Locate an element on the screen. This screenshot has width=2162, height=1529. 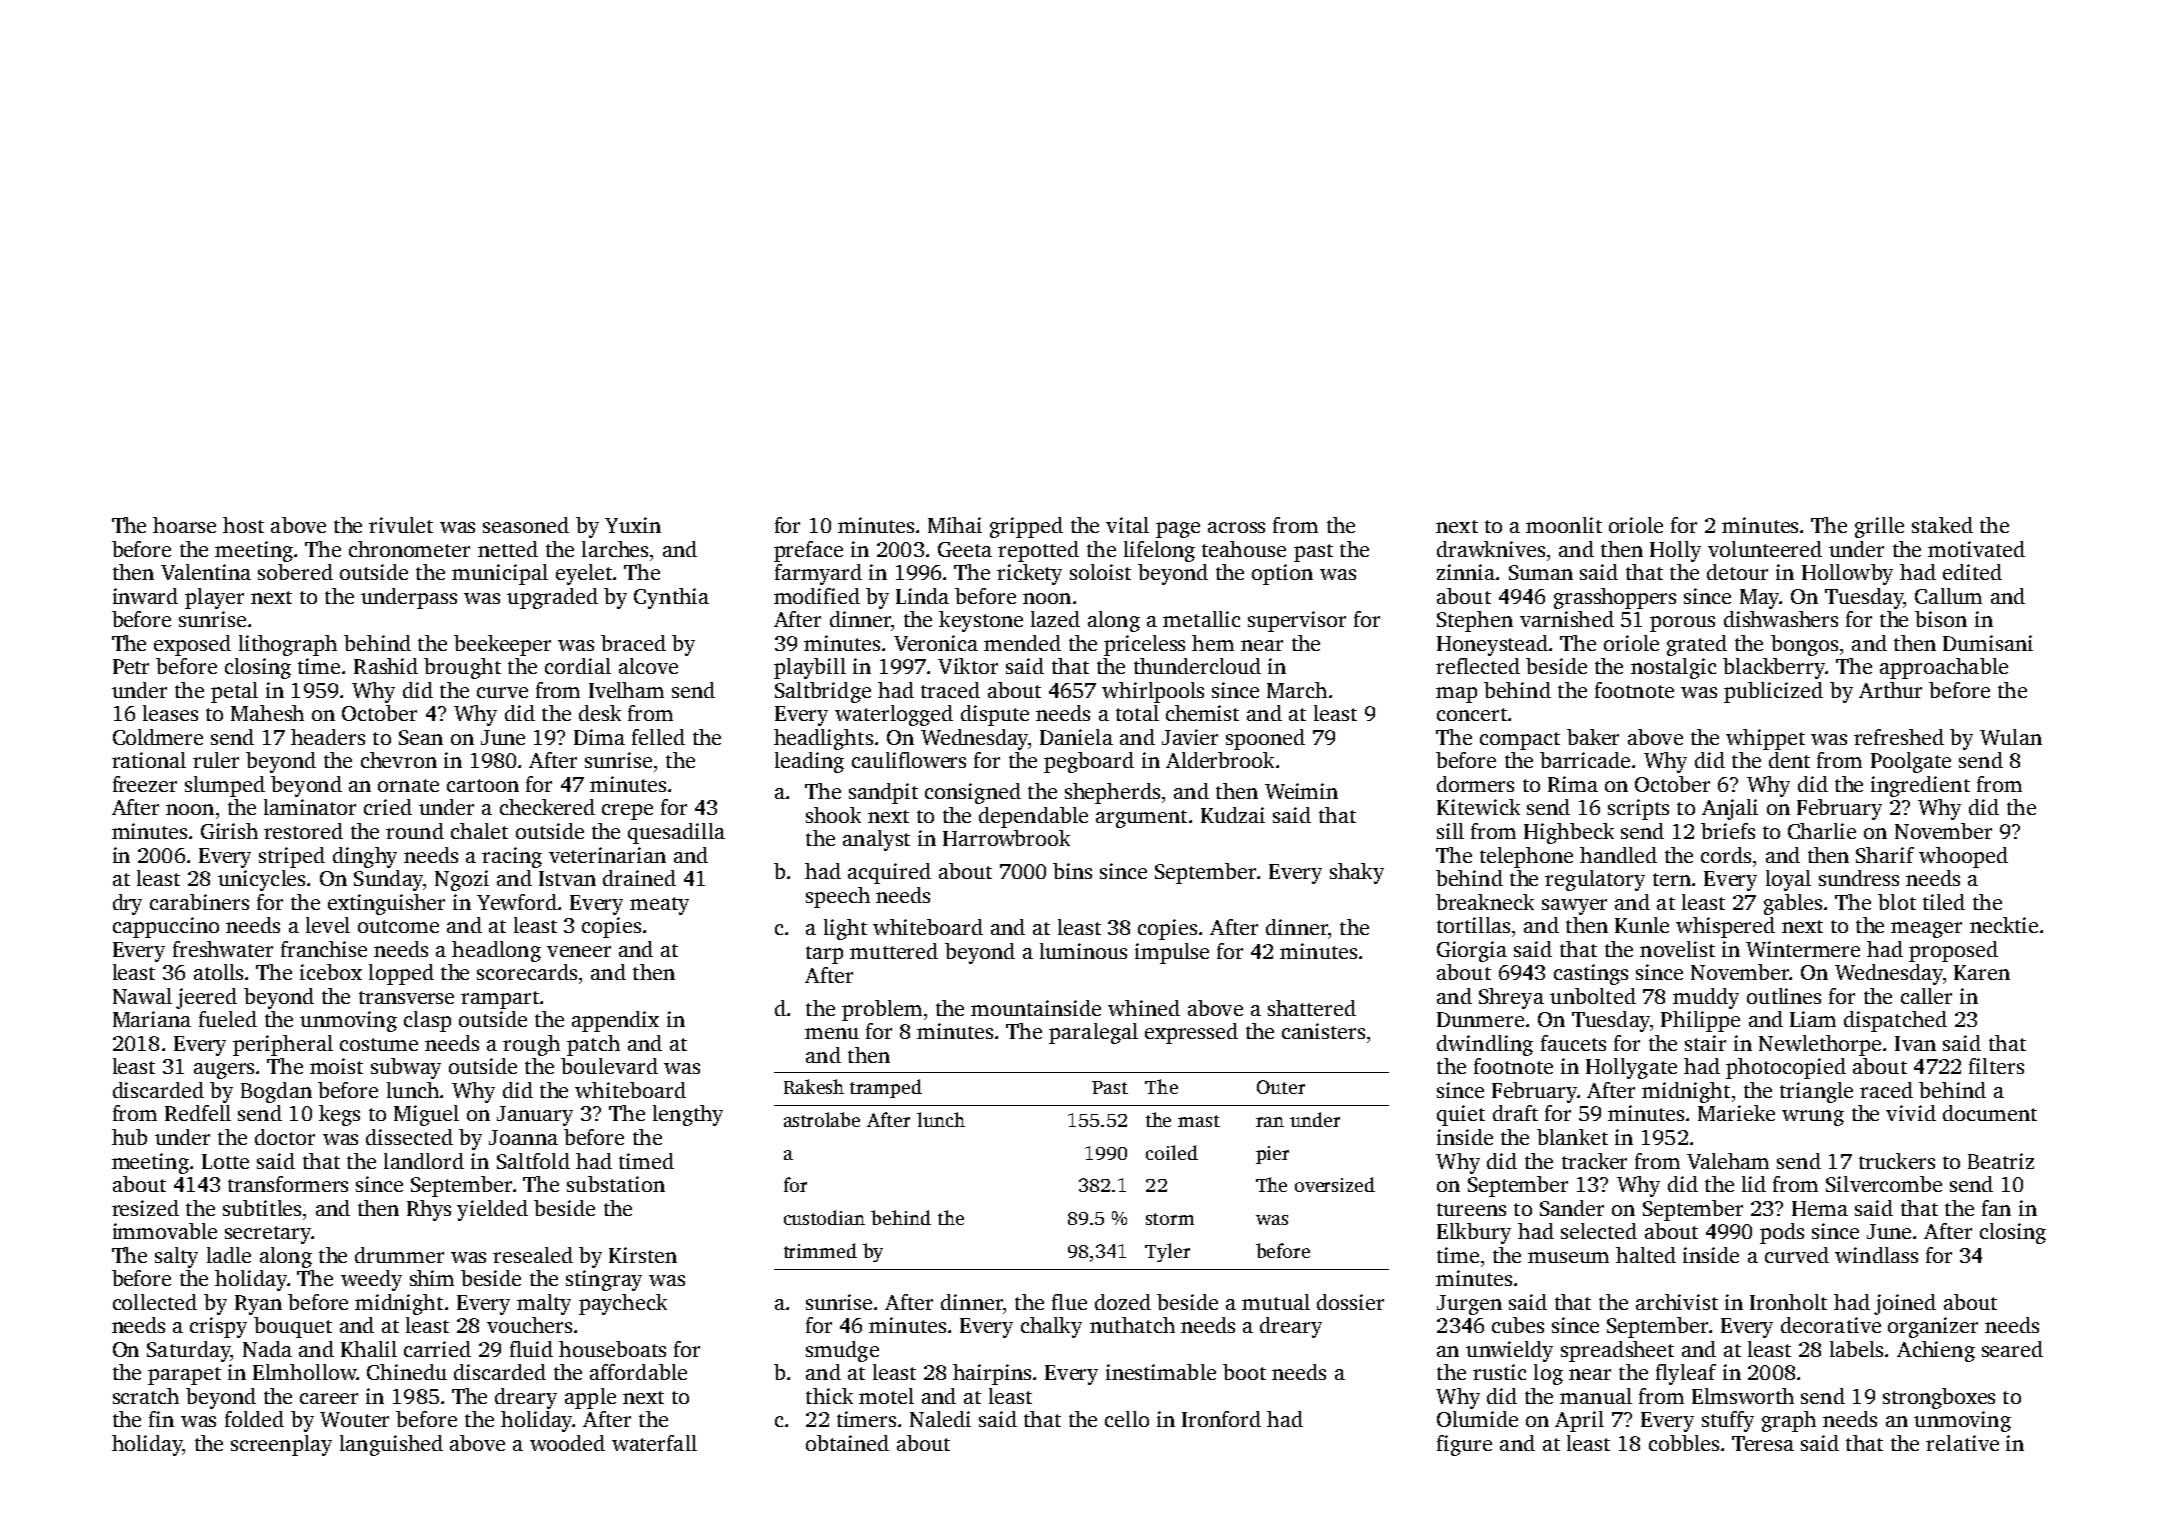
host is located at coordinates (243, 525).
